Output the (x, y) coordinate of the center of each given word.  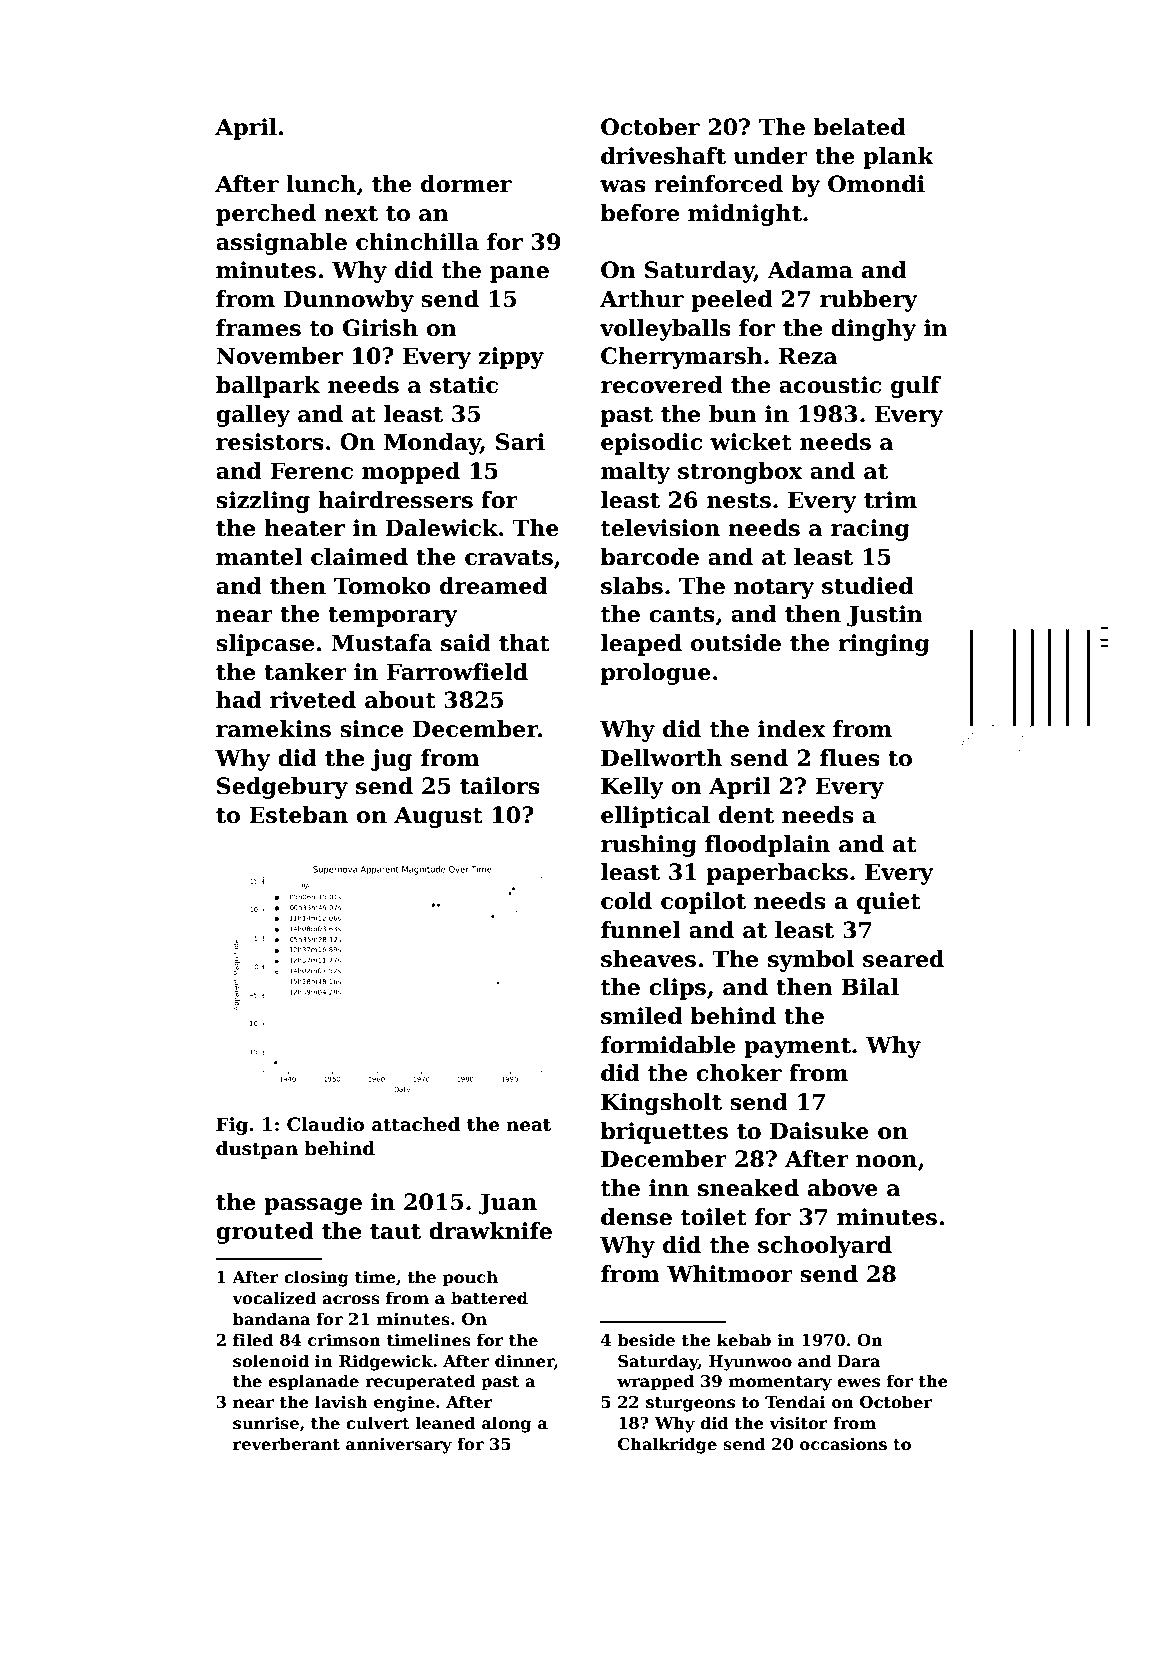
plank (898, 158)
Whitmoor (730, 1274)
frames (258, 328)
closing (316, 1278)
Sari (520, 442)
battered (489, 1298)
